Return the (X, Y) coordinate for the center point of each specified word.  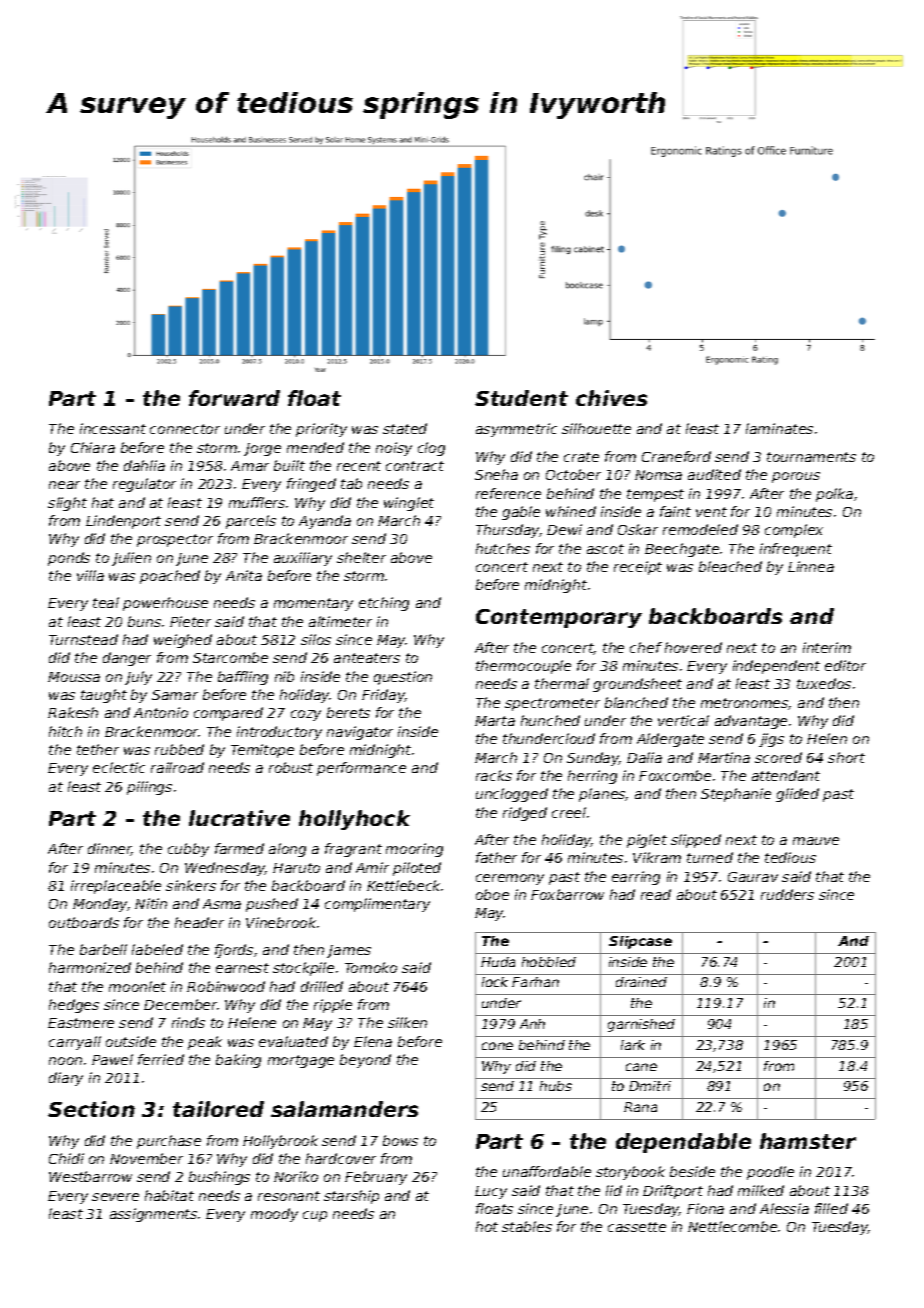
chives (611, 398)
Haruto (296, 868)
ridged (525, 814)
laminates (779, 428)
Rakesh (73, 712)
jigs (771, 740)
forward (234, 398)
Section (91, 1109)
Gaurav (753, 877)
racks (494, 775)
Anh (532, 1024)
